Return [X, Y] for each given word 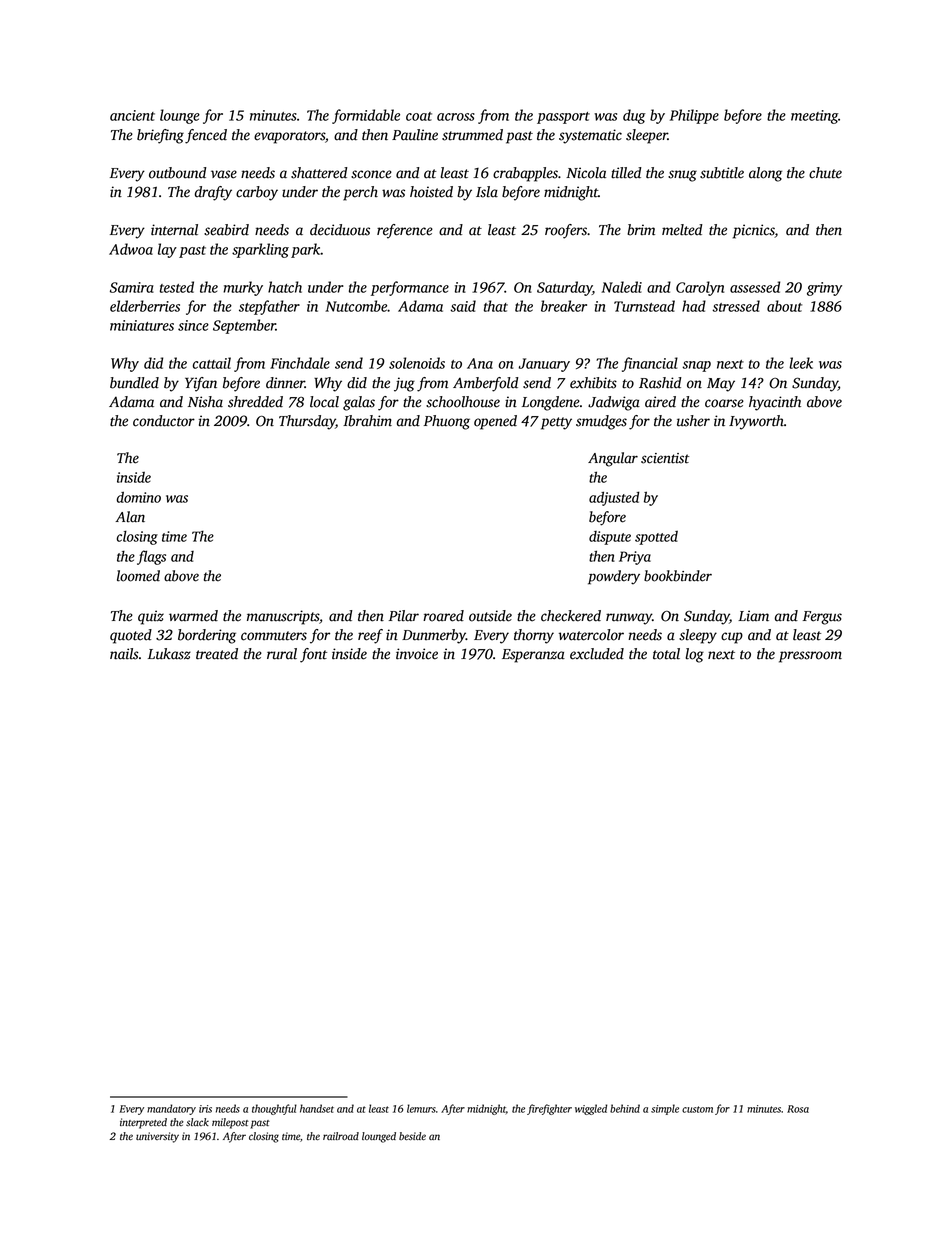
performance [410, 288]
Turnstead [644, 306]
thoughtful [274, 1109]
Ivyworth [756, 422]
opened [495, 422]
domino [139, 497]
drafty [213, 193]
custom [697, 1109]
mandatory [171, 1109]
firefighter [549, 1109]
